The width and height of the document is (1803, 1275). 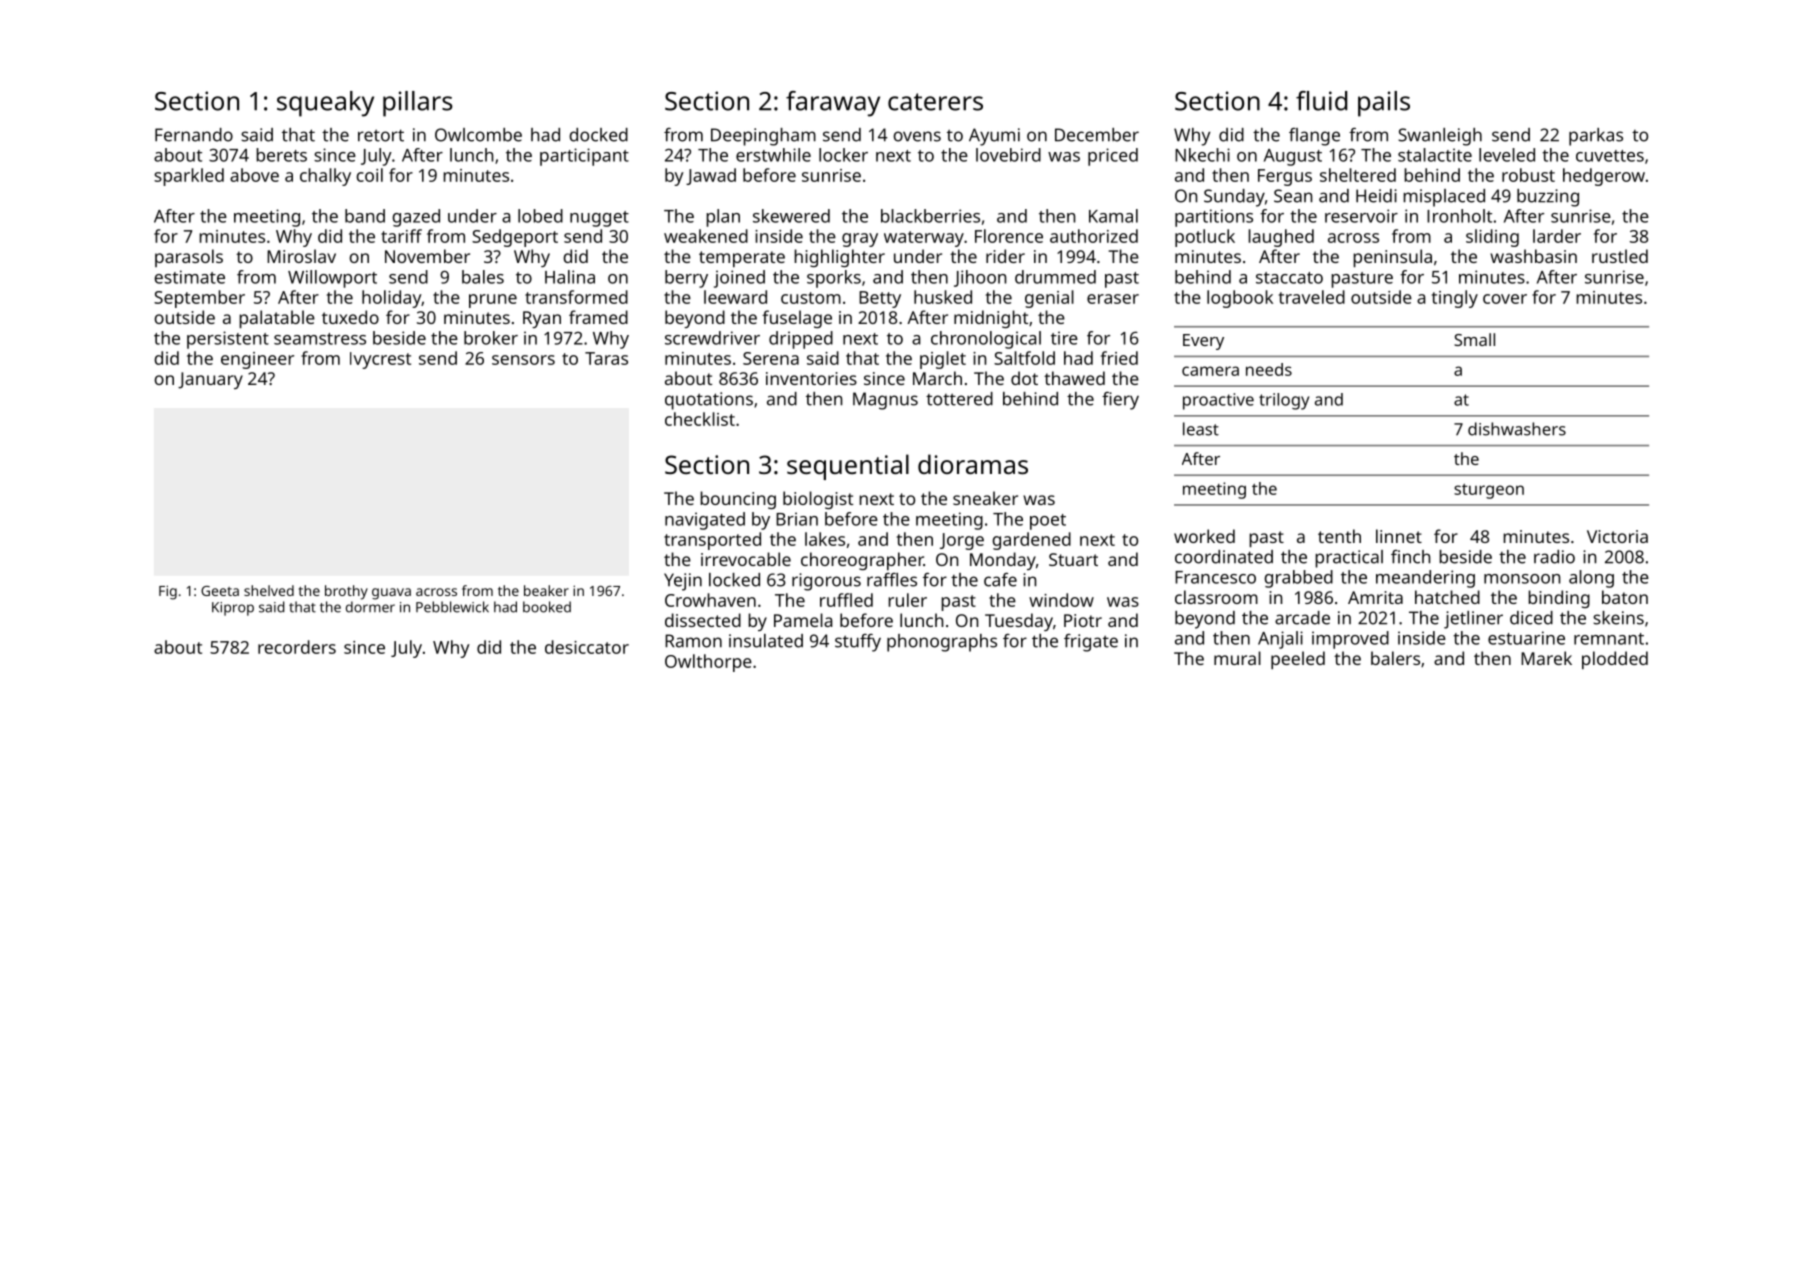 What do you see at coordinates (1321, 101) in the document?
I see `fluid` at bounding box center [1321, 101].
